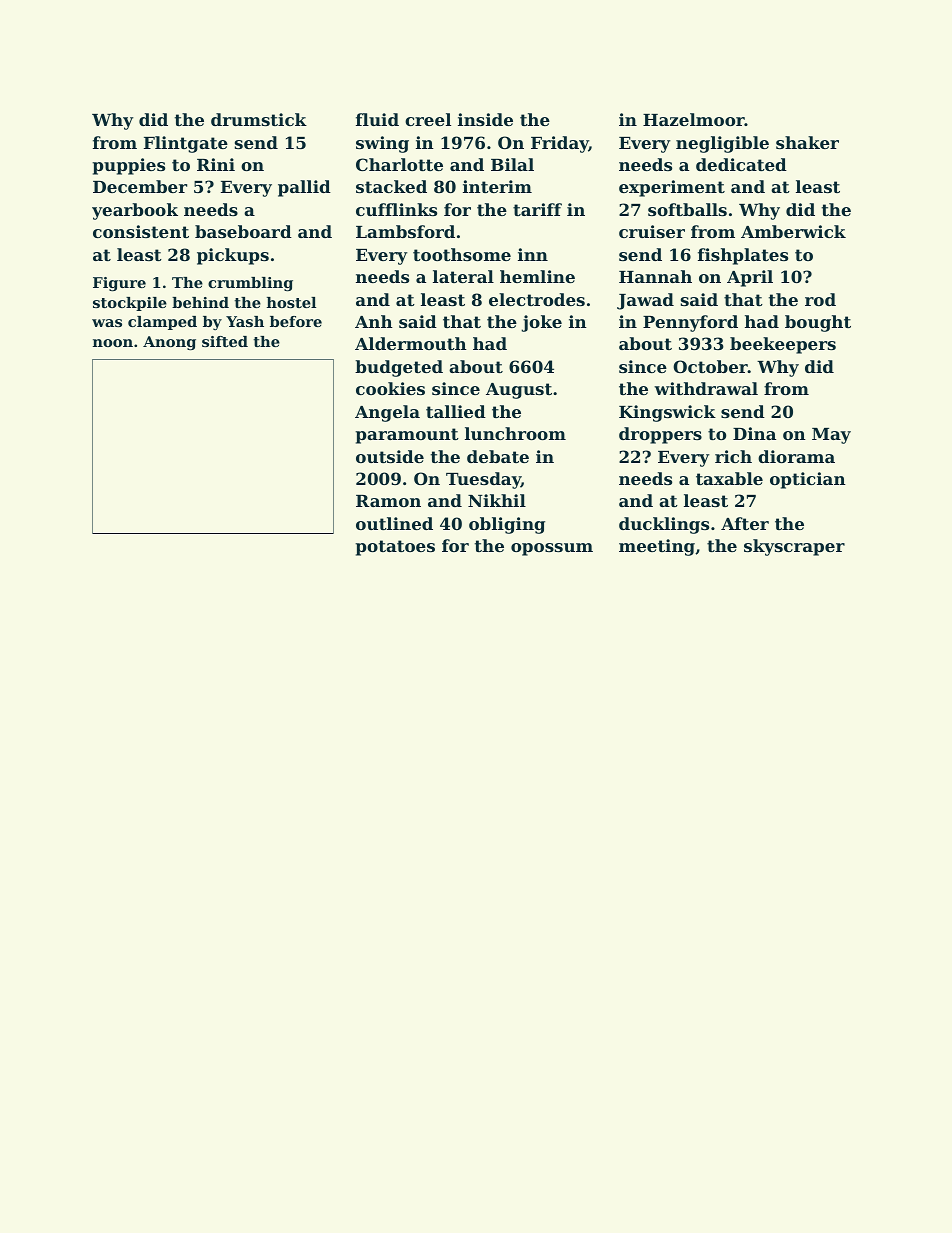 The image size is (952, 1233). I want to click on stacked, so click(391, 186).
